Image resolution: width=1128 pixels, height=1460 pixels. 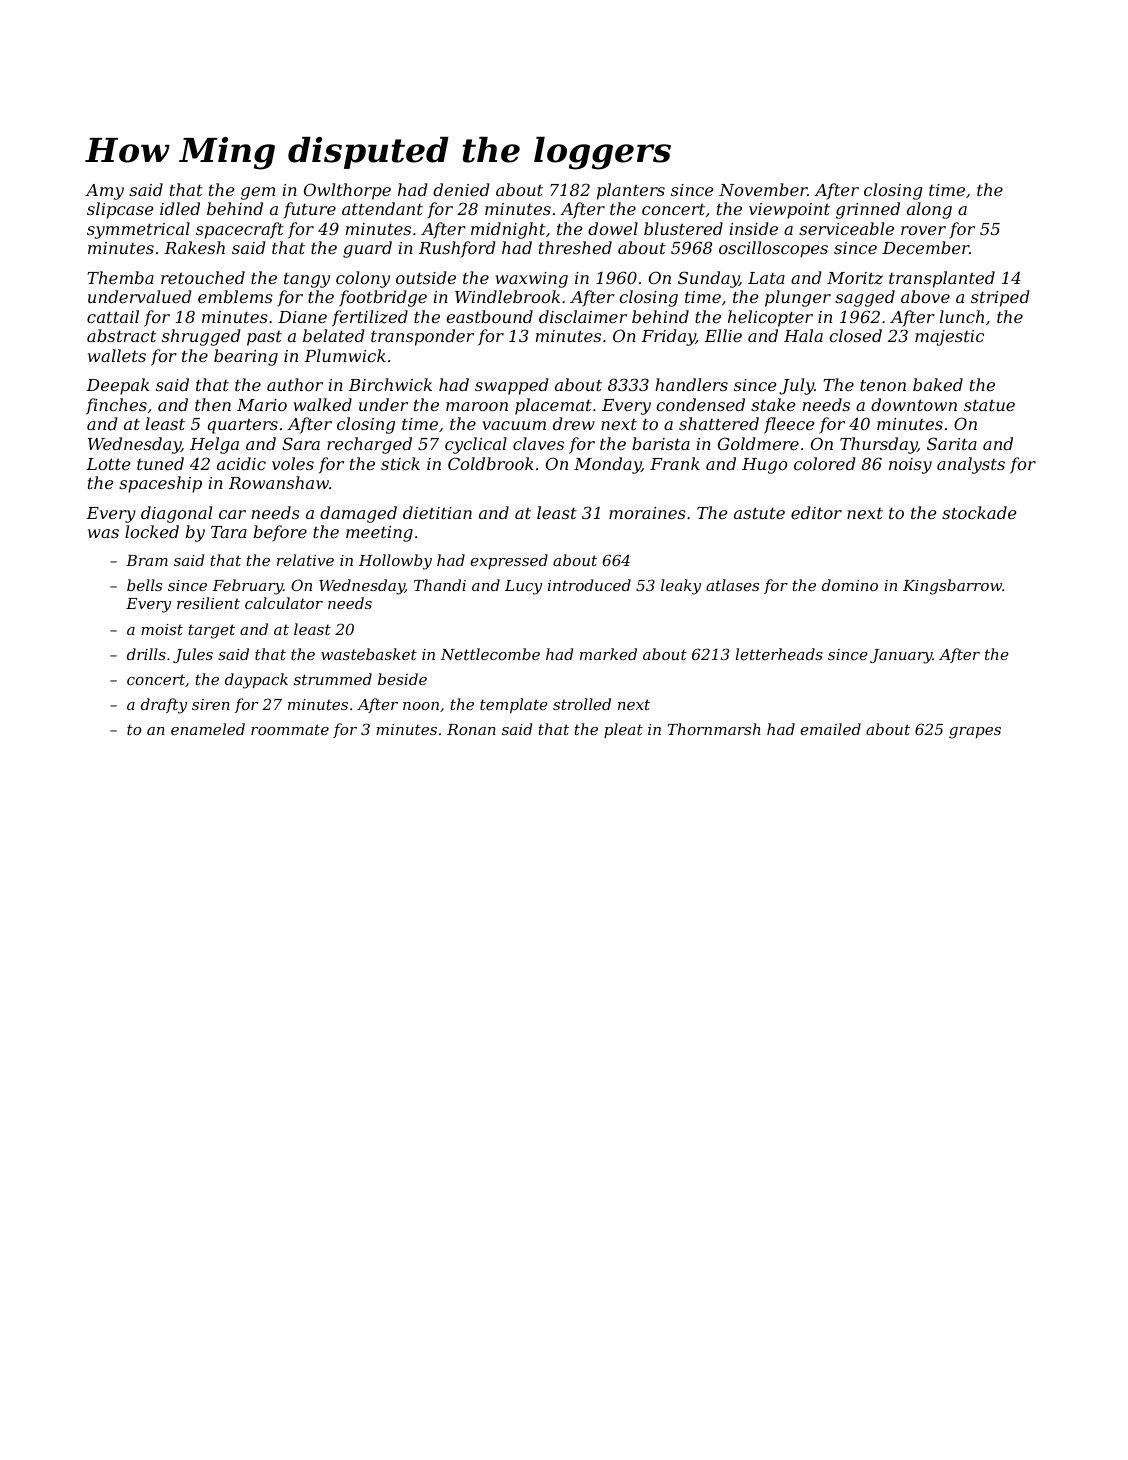 What do you see at coordinates (816, 512) in the page?
I see `editor` at bounding box center [816, 512].
